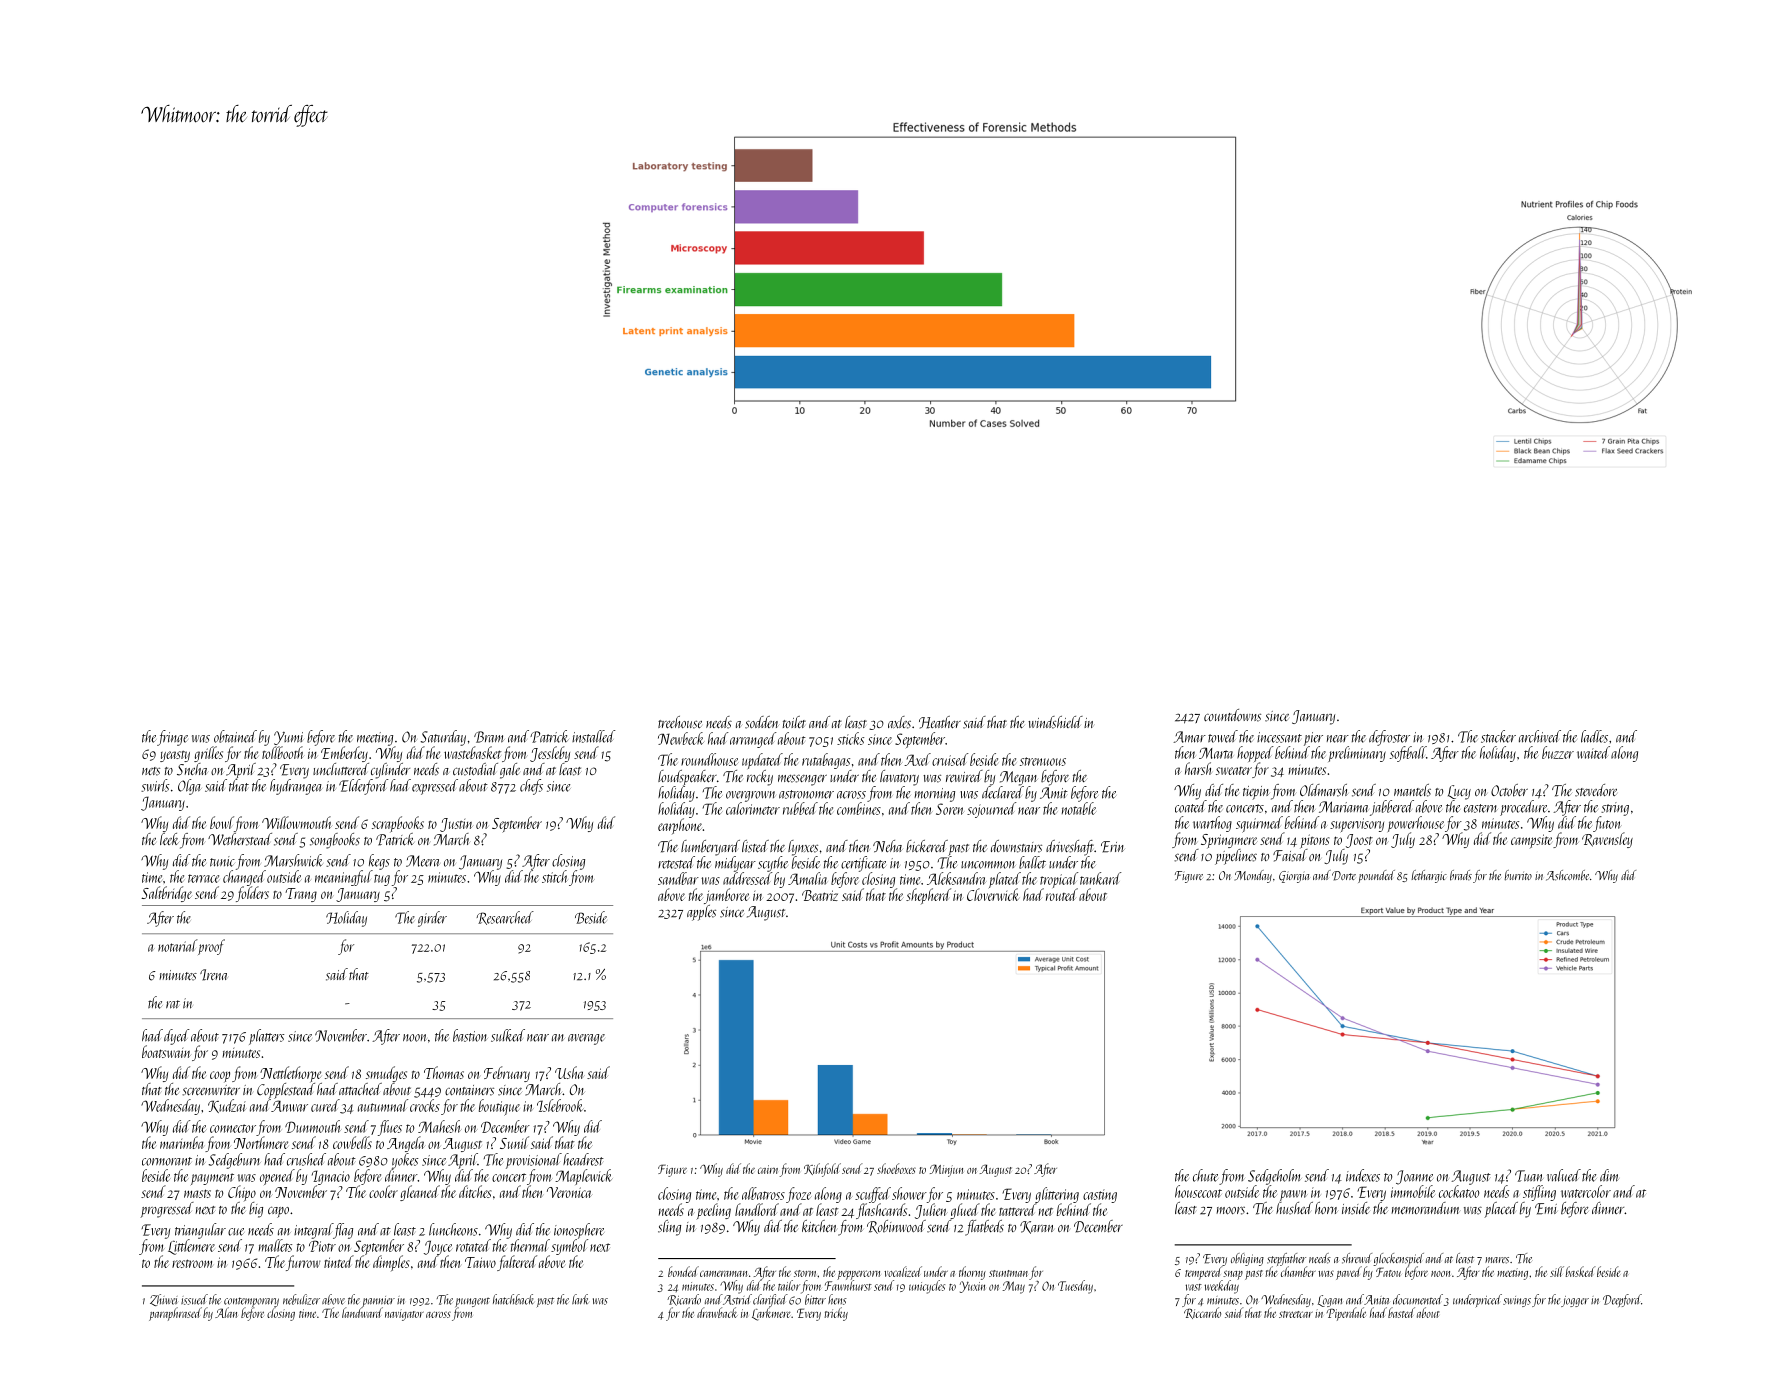  Describe the element at coordinates (1198, 768) in the document. I see `harsh` at that location.
